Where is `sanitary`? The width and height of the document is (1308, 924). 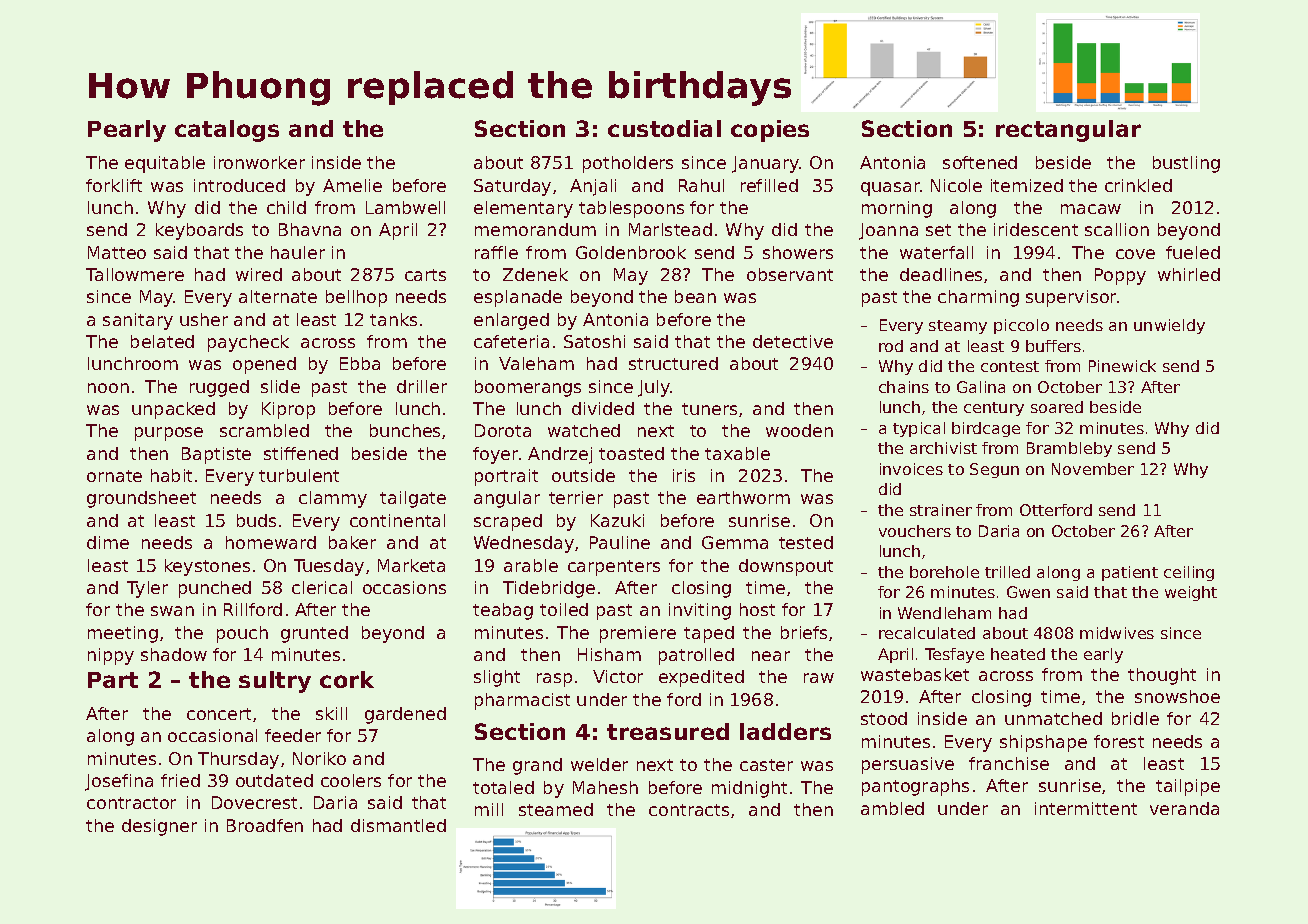 sanitary is located at coordinates (138, 321).
